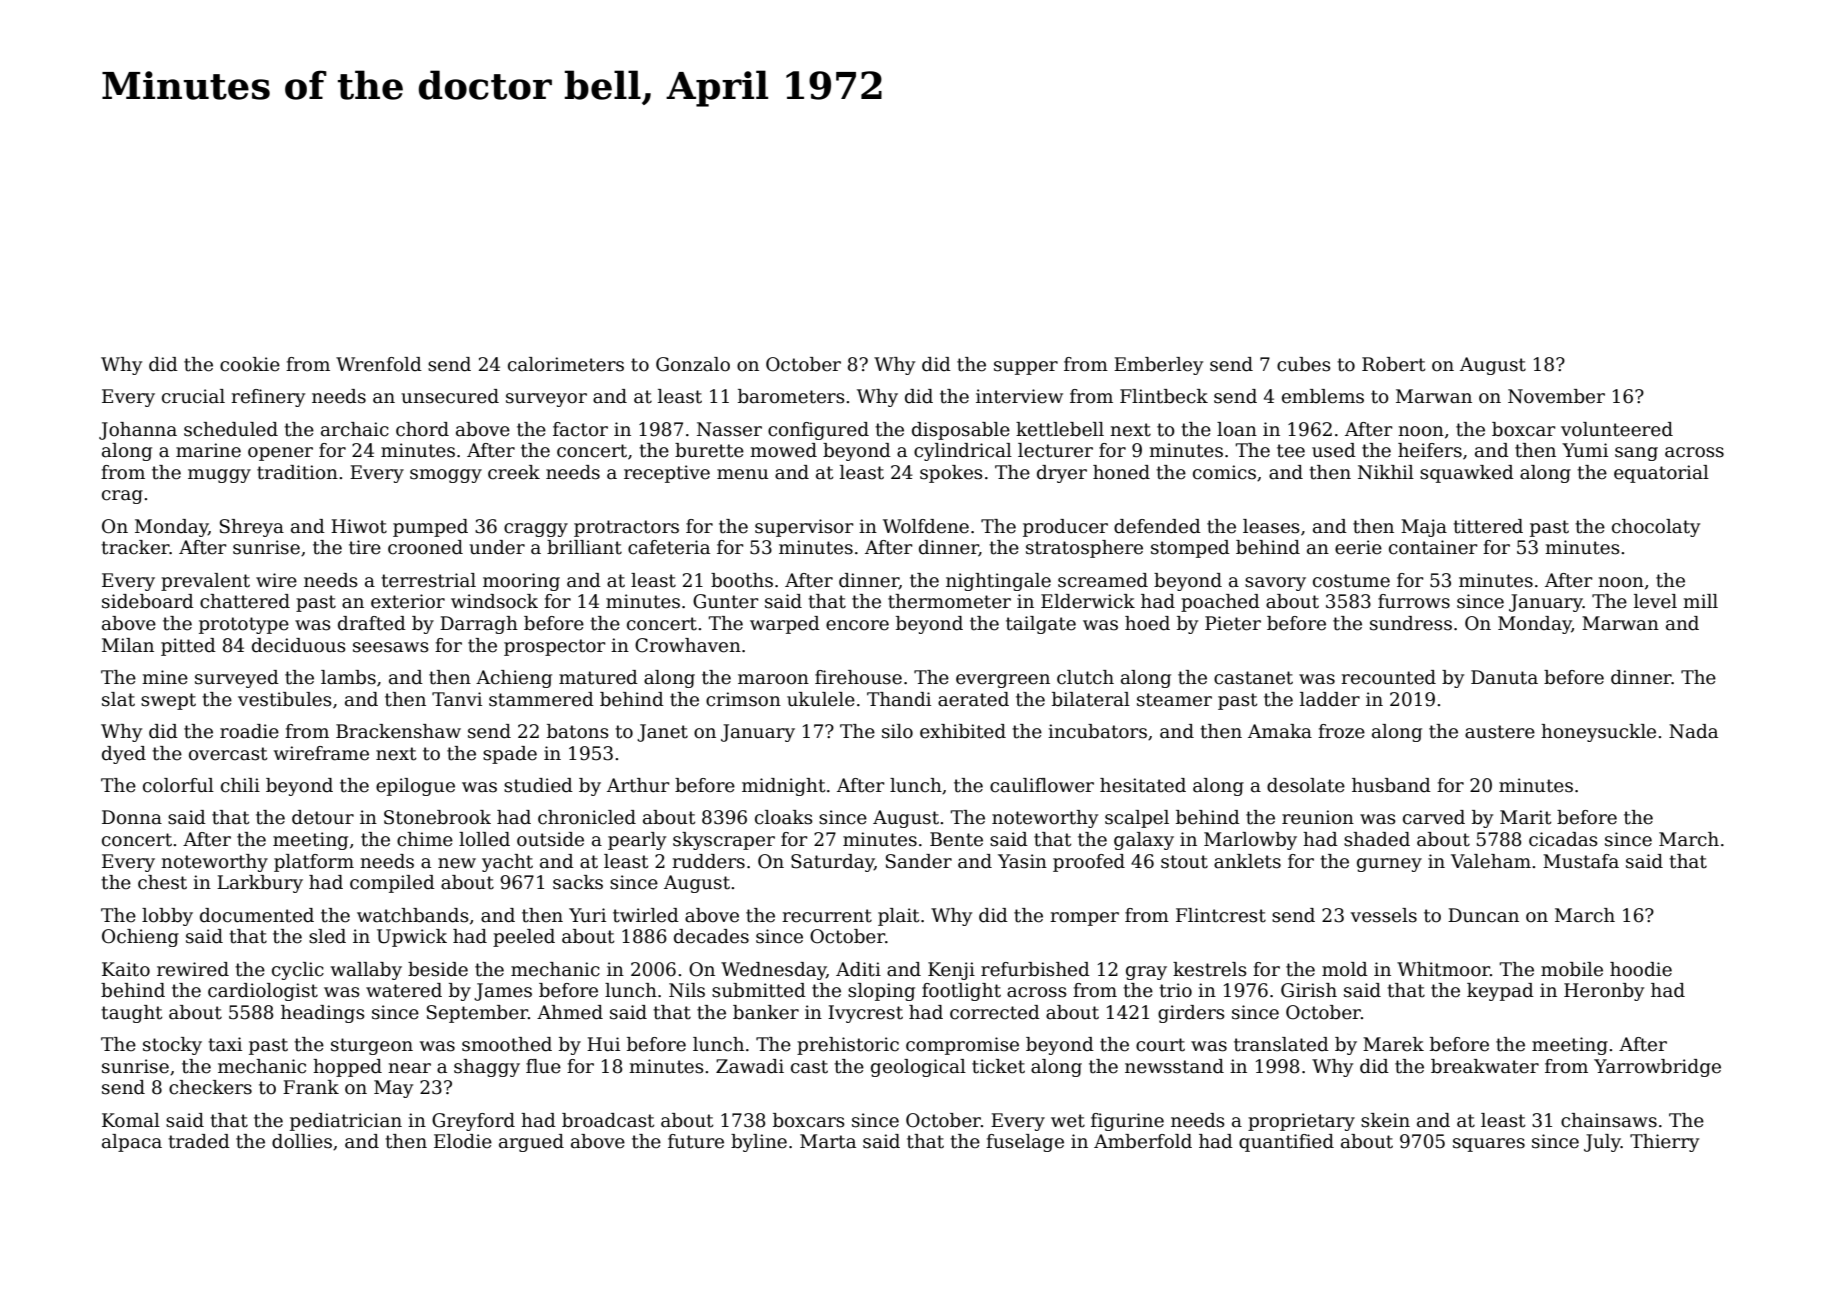  Describe the element at coordinates (347, 1068) in the image. I see `hopped` at that location.
